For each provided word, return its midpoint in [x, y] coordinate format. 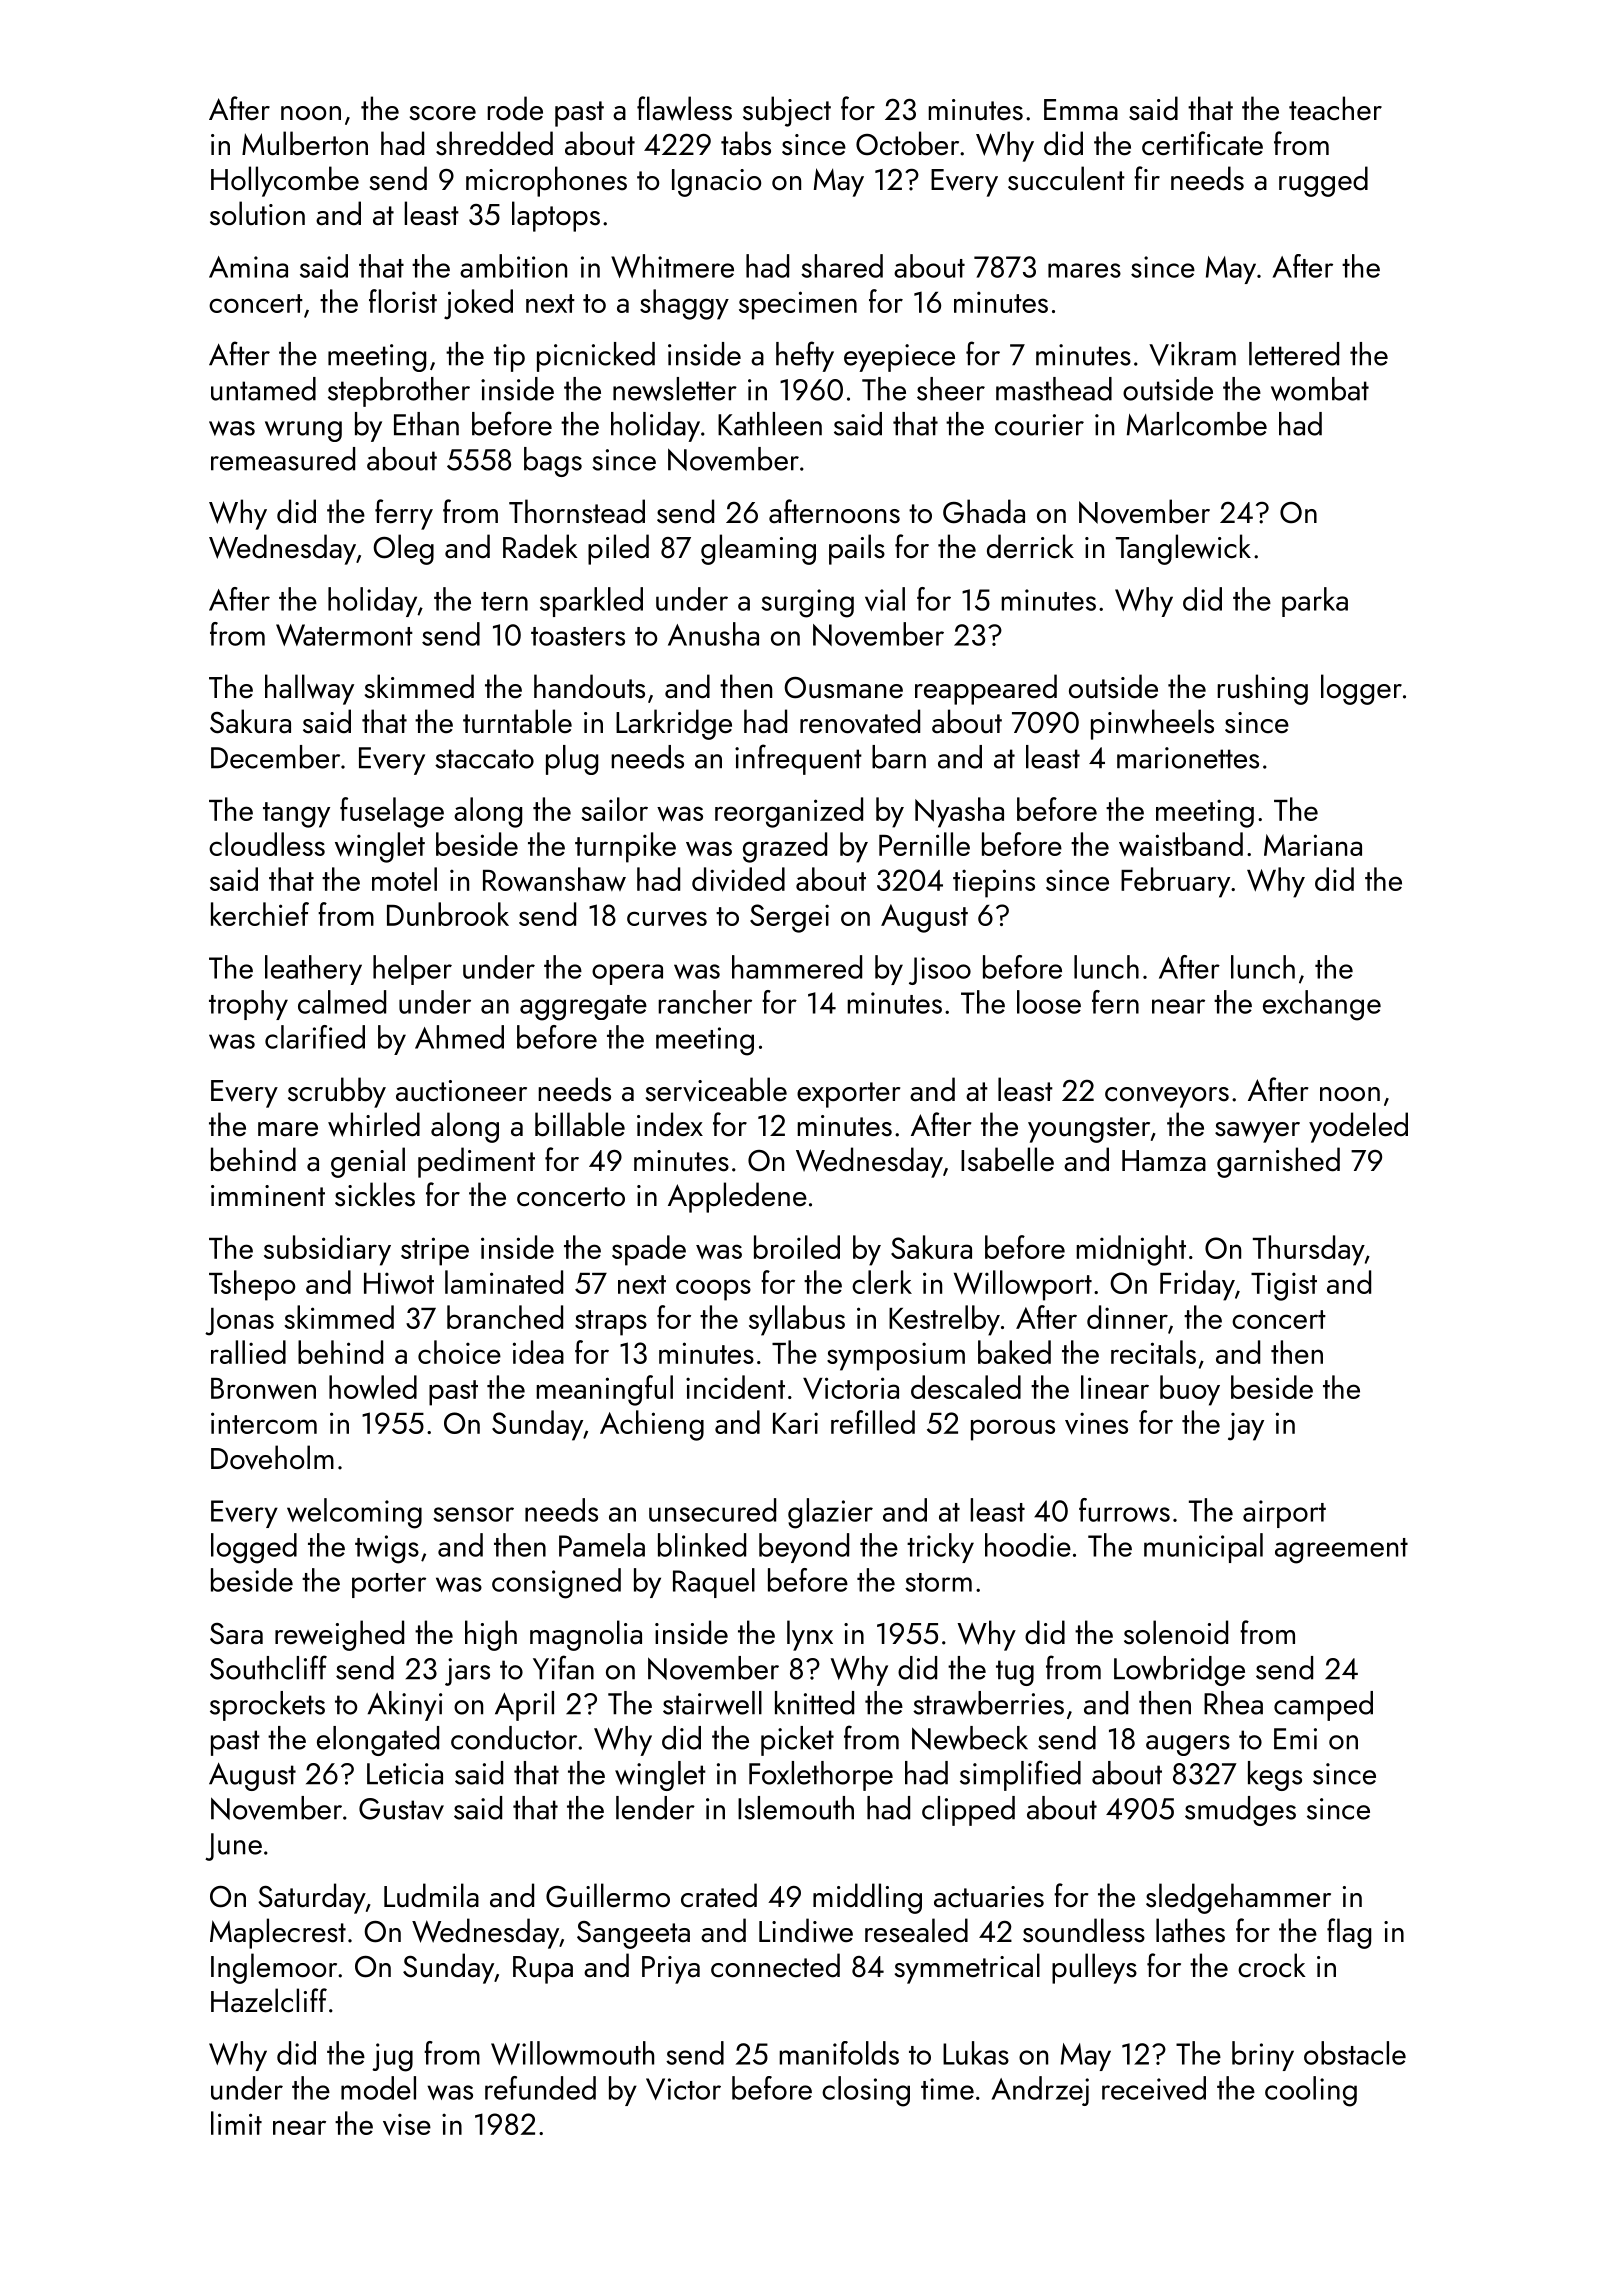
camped [1323, 1706]
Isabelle [1007, 1159]
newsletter [675, 389]
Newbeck [970, 1738]
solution [257, 213]
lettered [1294, 354]
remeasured [283, 459]
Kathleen [770, 424]
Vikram [1192, 354]
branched [505, 1317]
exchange [1322, 1005]
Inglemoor [274, 1968]
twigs [387, 1549]
